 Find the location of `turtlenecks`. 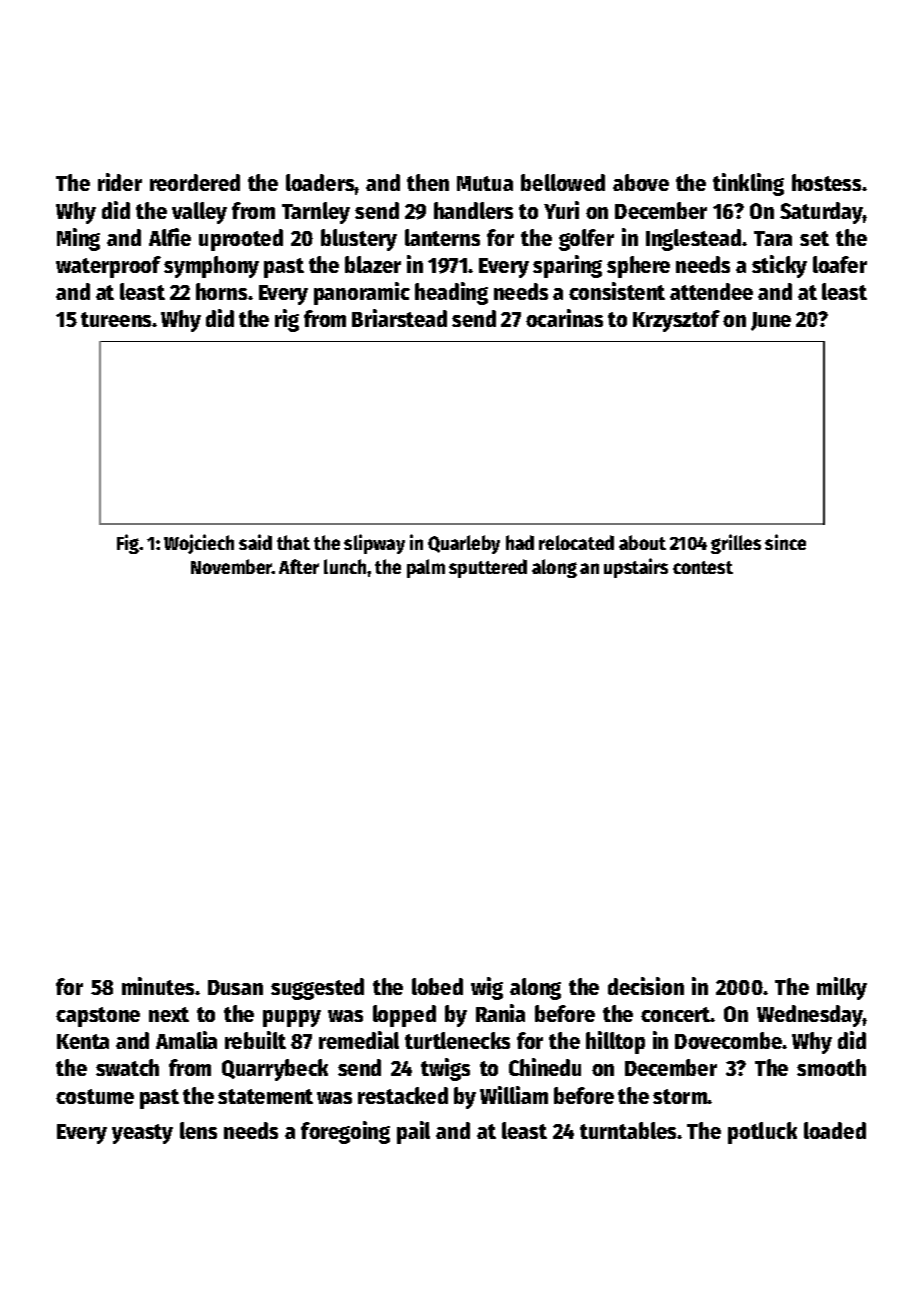

turtlenecks is located at coordinates (457, 1040).
